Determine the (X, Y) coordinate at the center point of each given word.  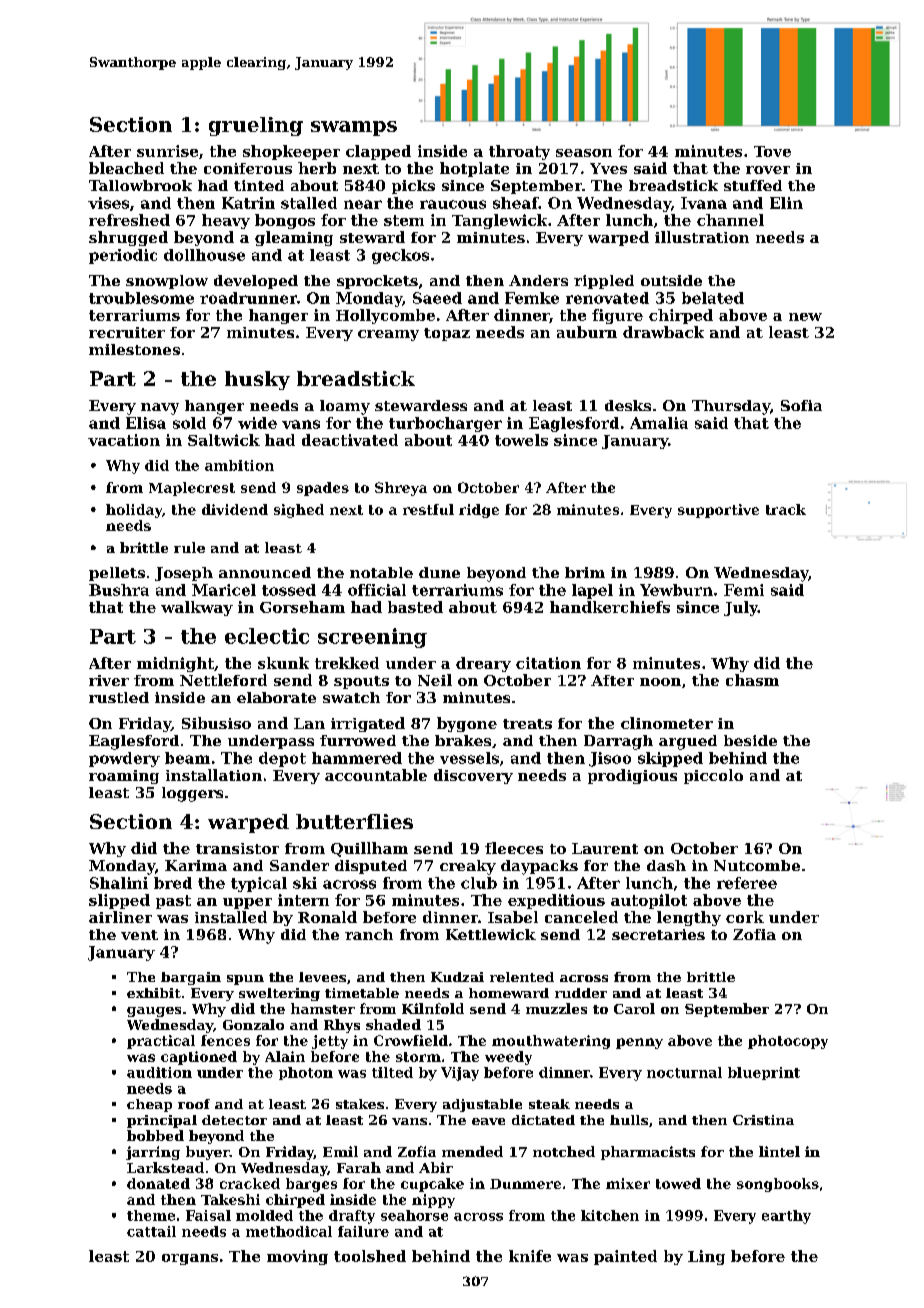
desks (628, 405)
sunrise (167, 151)
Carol (634, 1008)
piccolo (713, 776)
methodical (289, 1231)
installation (214, 775)
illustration (702, 237)
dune (439, 572)
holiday (134, 511)
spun (245, 980)
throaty (519, 152)
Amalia (659, 423)
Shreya (401, 489)
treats (527, 724)
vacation (124, 440)
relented (522, 977)
